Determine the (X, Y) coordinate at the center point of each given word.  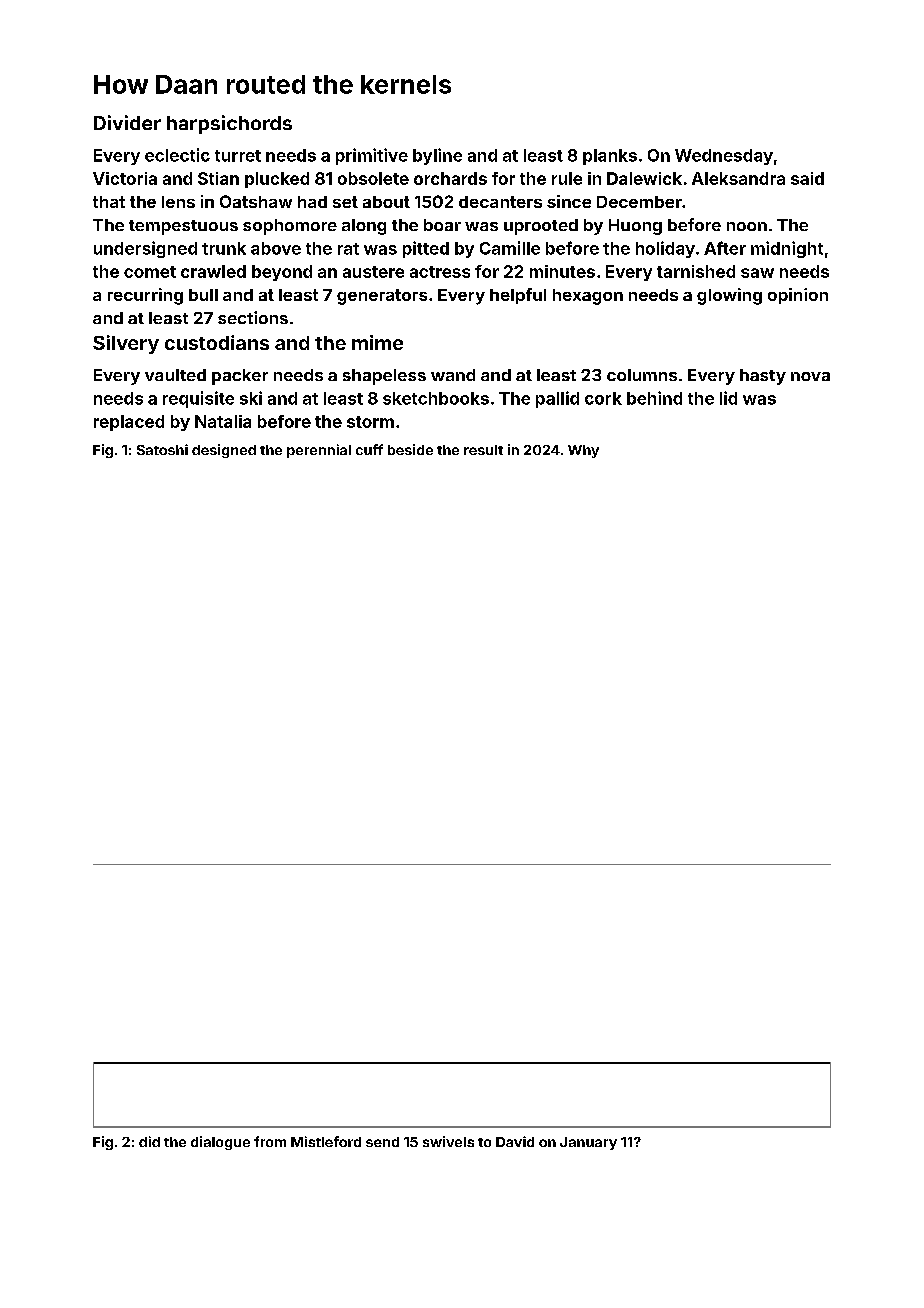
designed (224, 451)
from (270, 1141)
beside (410, 449)
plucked (277, 180)
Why (583, 451)
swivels (448, 1141)
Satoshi (162, 449)
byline (437, 156)
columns (642, 375)
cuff (369, 449)
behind (654, 398)
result (483, 450)
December (639, 202)
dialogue (220, 1143)
